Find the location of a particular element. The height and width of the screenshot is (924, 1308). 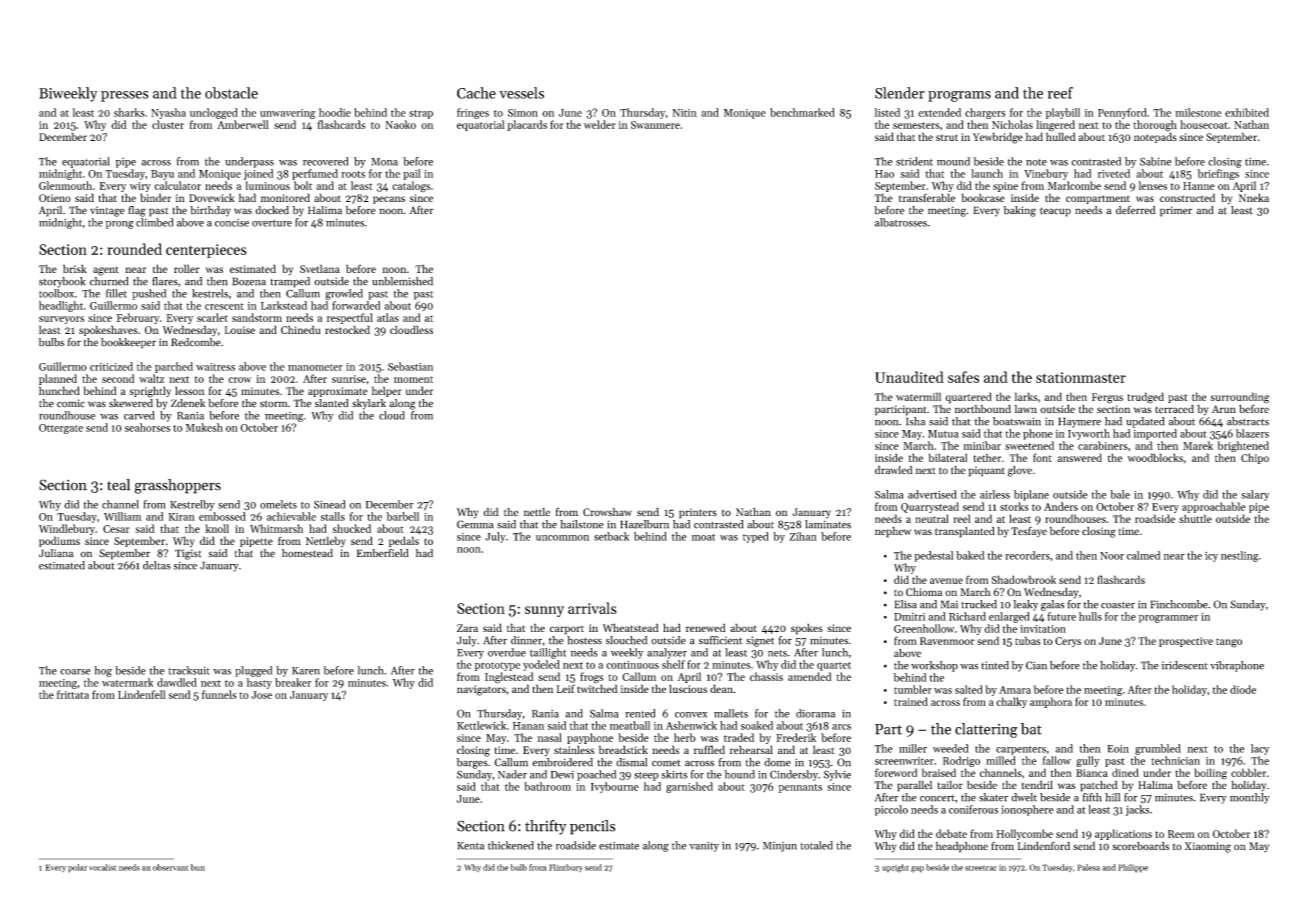

deltas is located at coordinates (157, 565).
